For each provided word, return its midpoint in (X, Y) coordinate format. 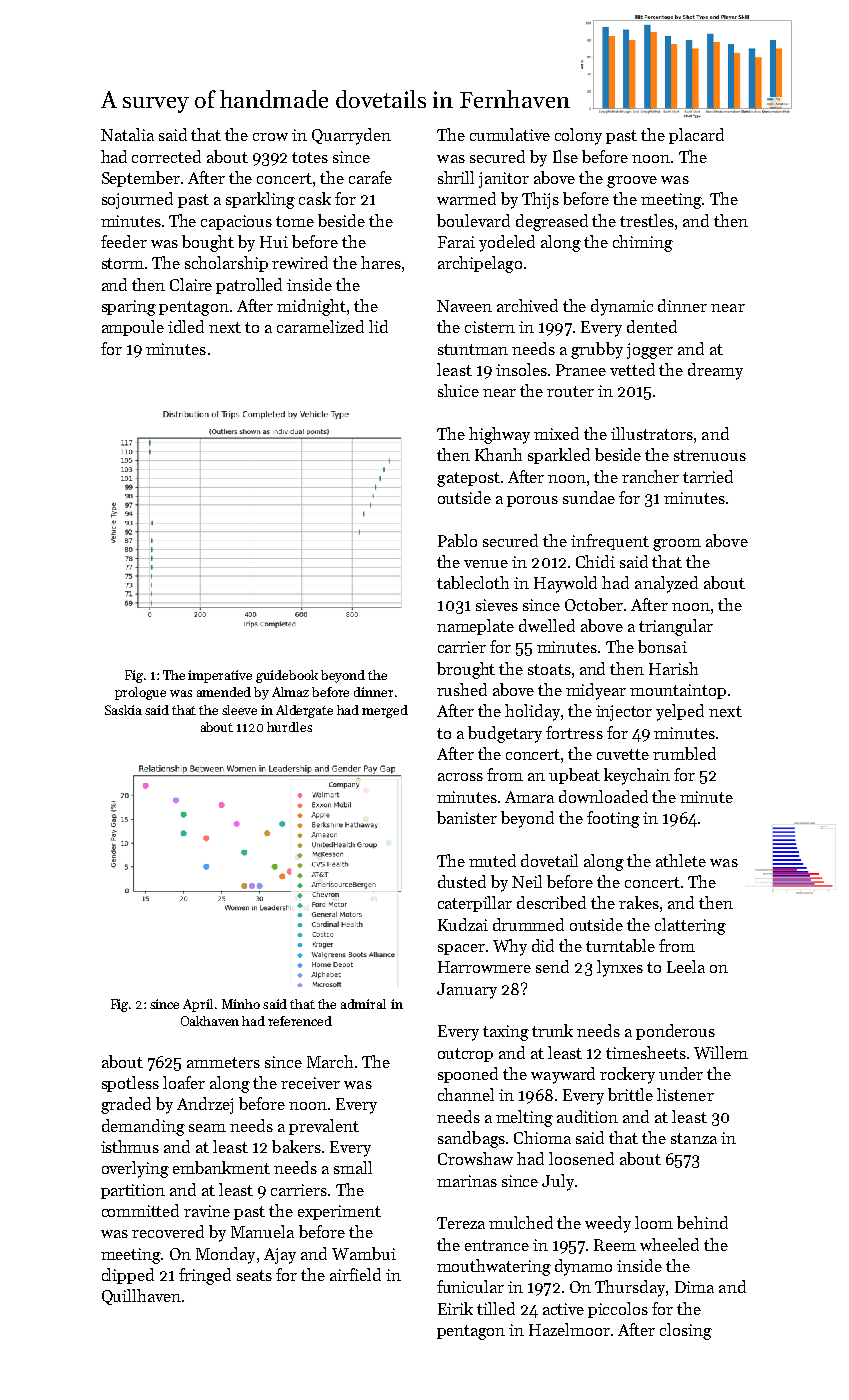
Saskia (123, 710)
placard (696, 136)
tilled (496, 1308)
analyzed (666, 584)
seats (254, 1275)
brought (466, 670)
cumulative (510, 134)
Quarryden (351, 136)
